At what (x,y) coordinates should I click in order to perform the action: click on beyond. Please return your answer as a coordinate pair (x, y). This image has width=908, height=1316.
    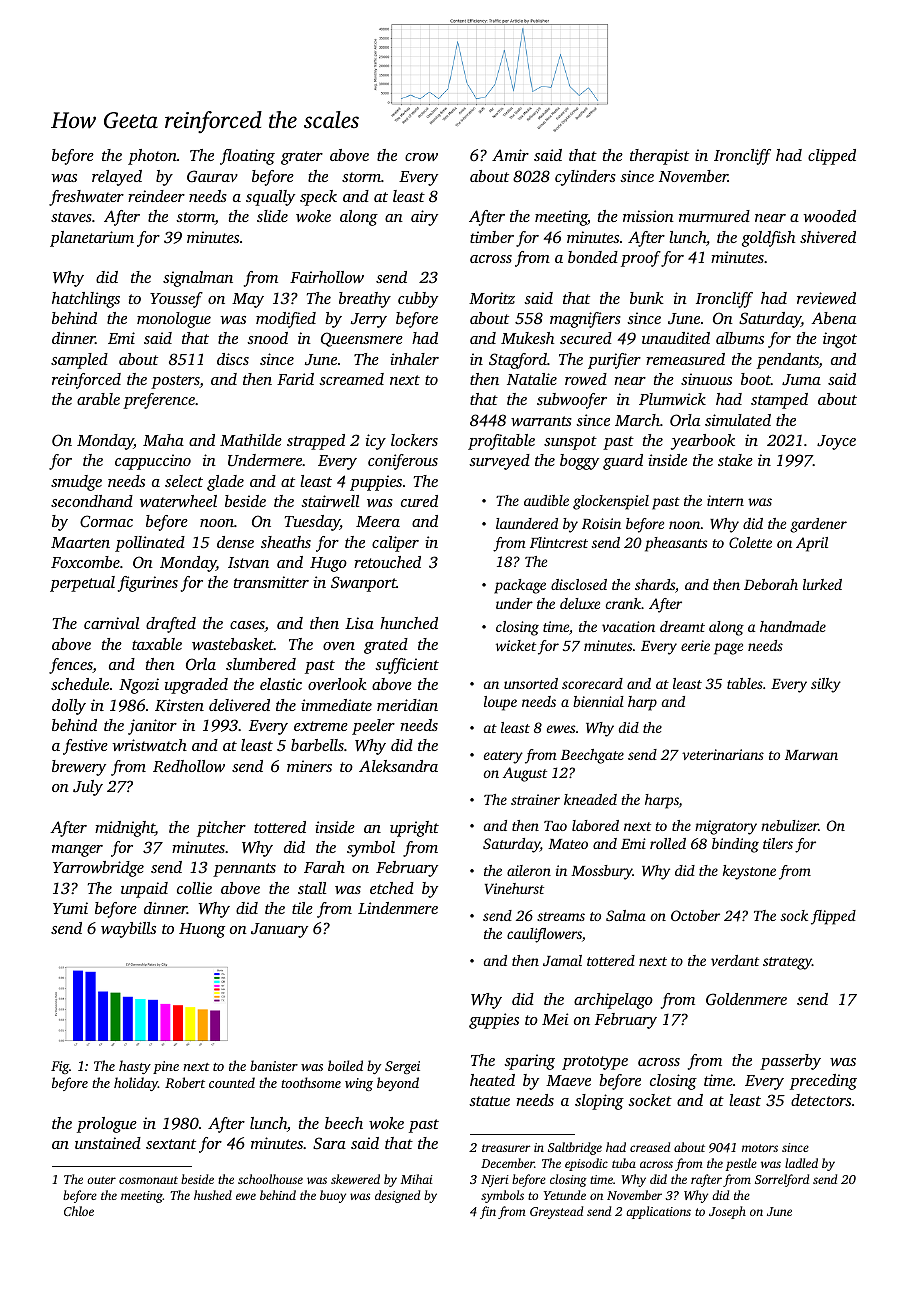
    Looking at the image, I should click on (398, 1084).
